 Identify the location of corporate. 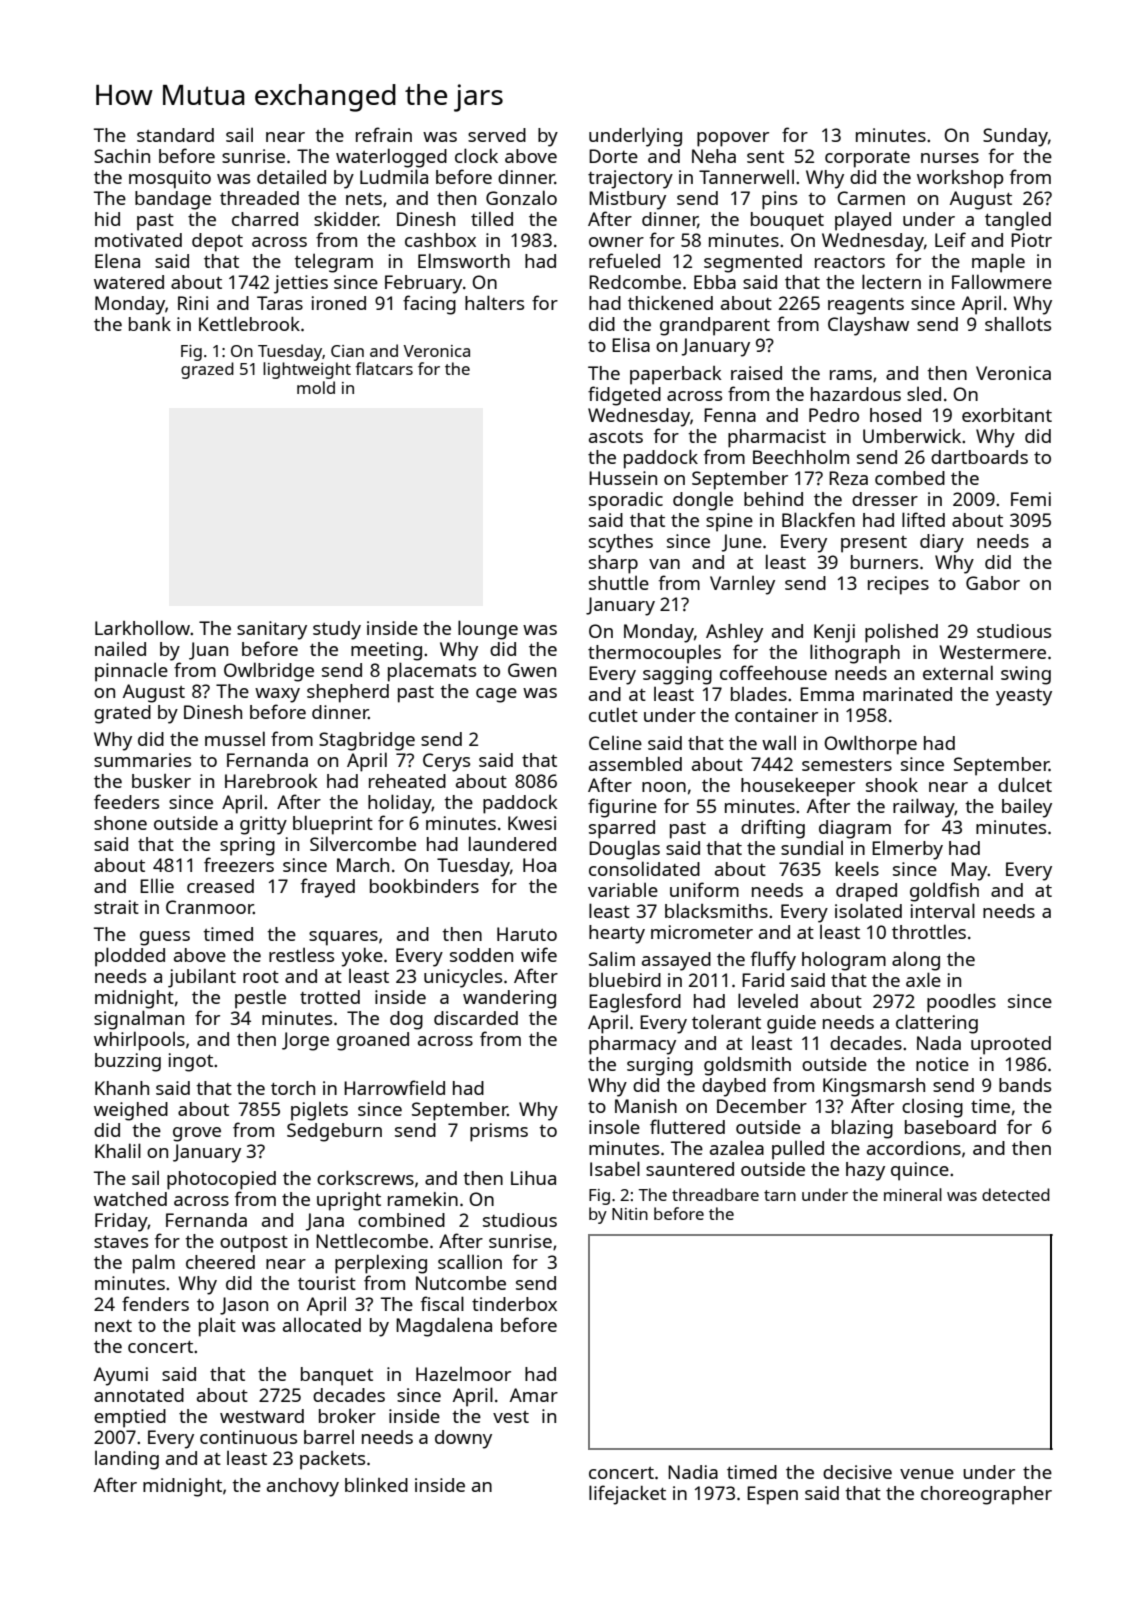
(867, 159).
